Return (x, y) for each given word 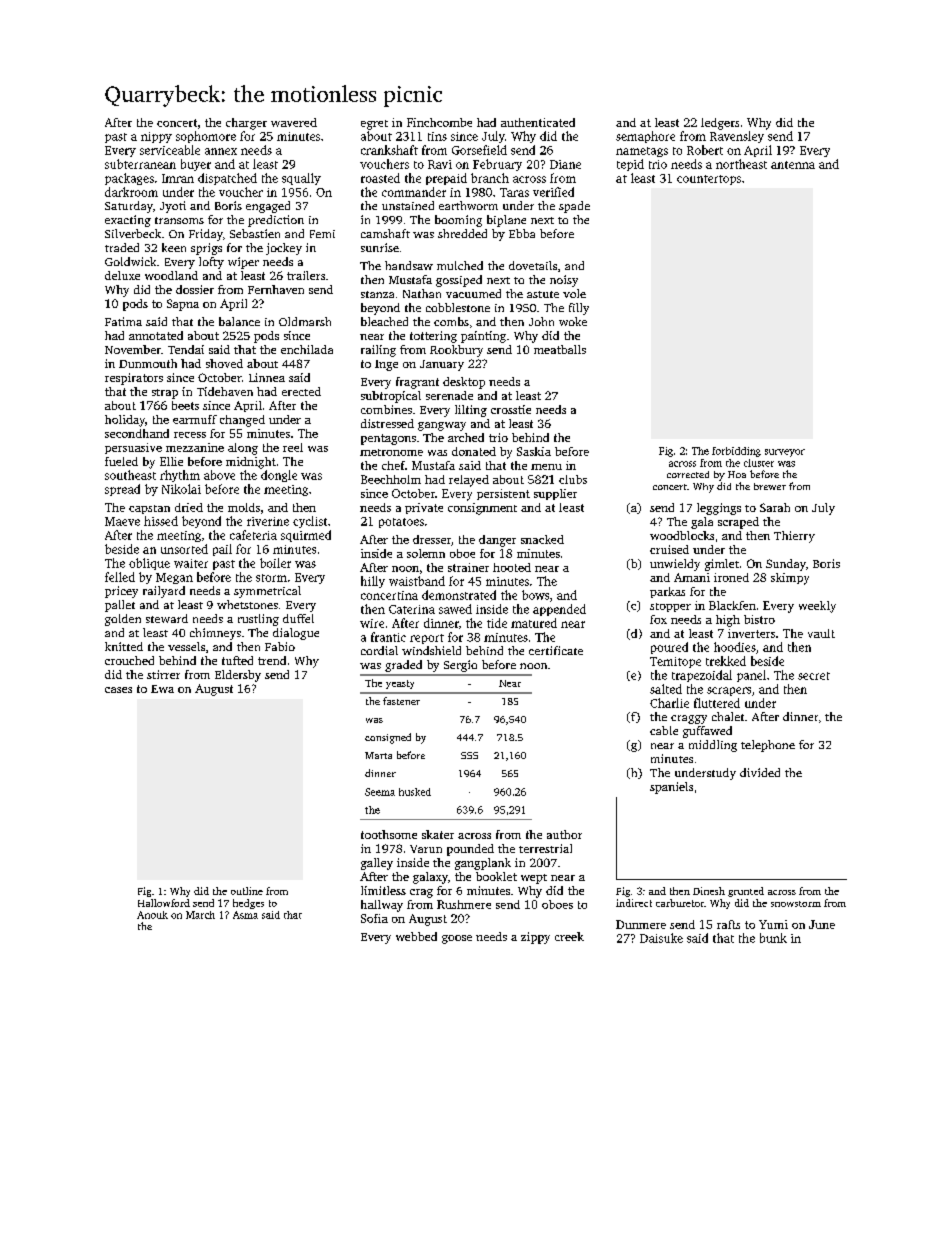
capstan (149, 509)
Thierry (794, 537)
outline (247, 891)
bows (535, 595)
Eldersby (238, 676)
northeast (741, 164)
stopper (670, 607)
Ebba (522, 233)
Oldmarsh (305, 321)
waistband (417, 581)
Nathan (422, 293)
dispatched (227, 179)
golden (123, 620)
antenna (793, 165)
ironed (731, 577)
